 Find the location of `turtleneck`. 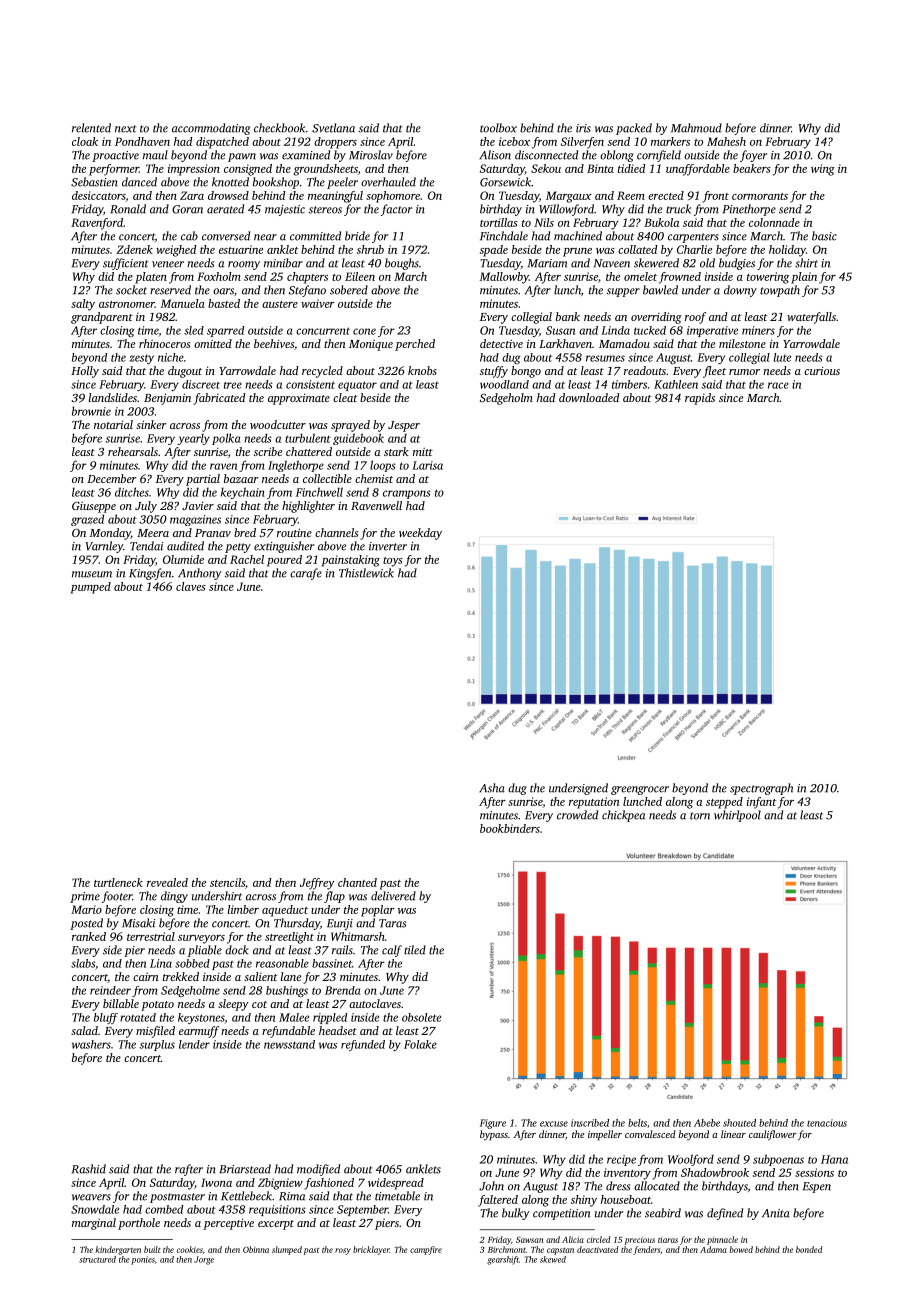

turtleneck is located at coordinates (118, 882).
